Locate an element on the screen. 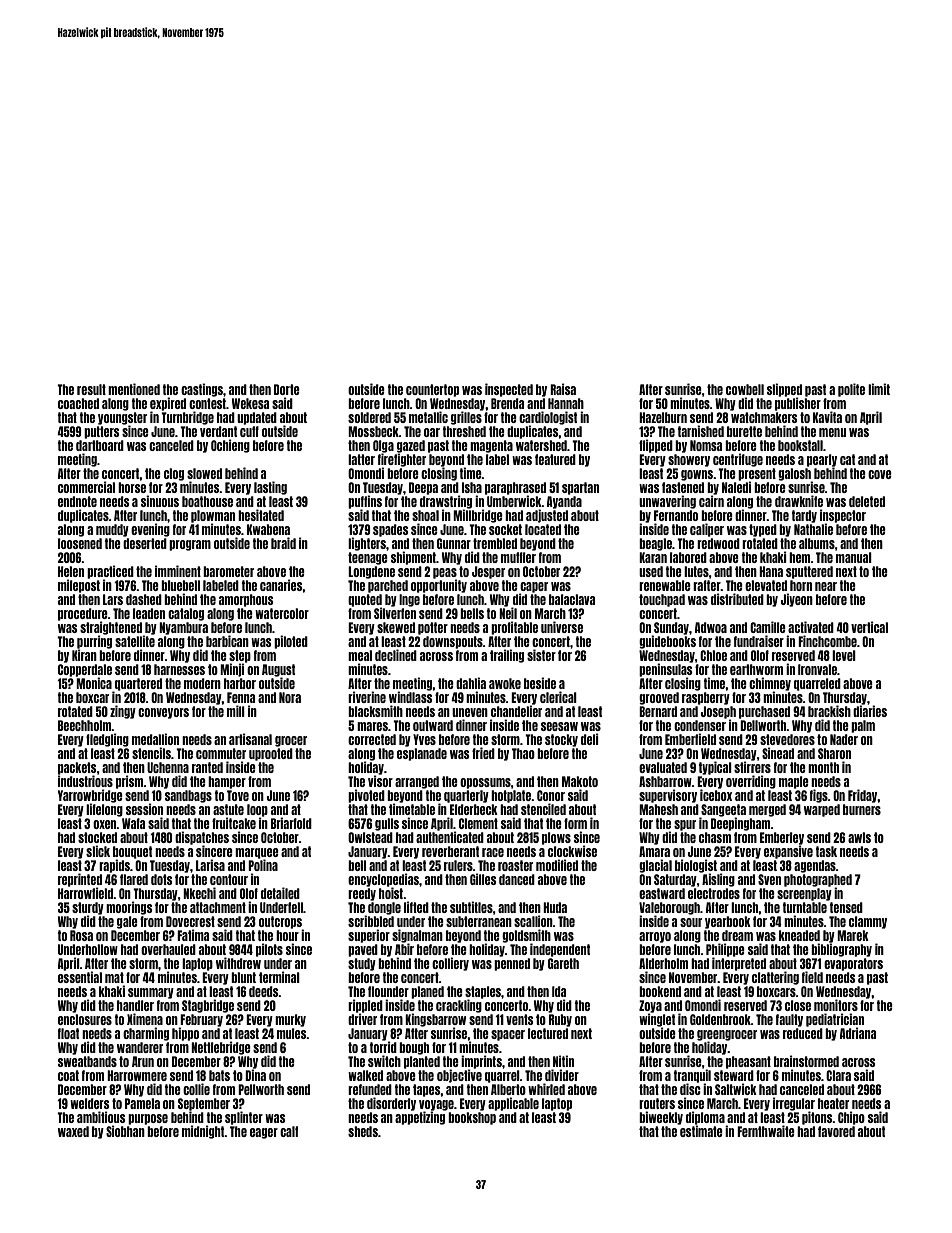 Image resolution: width=952 pixels, height=1233 pixels. polite is located at coordinates (851, 390).
